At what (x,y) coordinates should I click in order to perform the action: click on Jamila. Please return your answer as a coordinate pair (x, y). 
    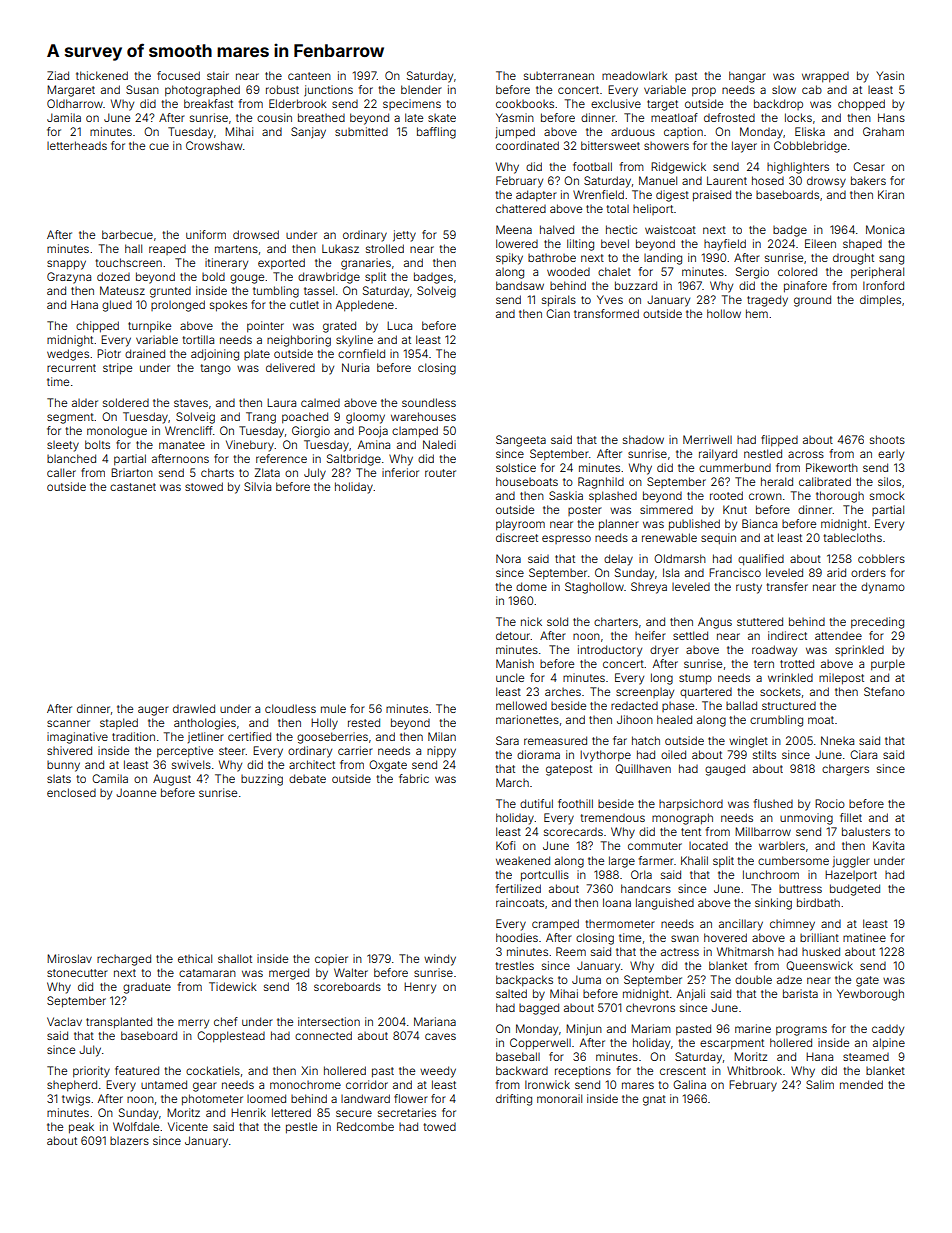
    Looking at the image, I should click on (64, 117).
